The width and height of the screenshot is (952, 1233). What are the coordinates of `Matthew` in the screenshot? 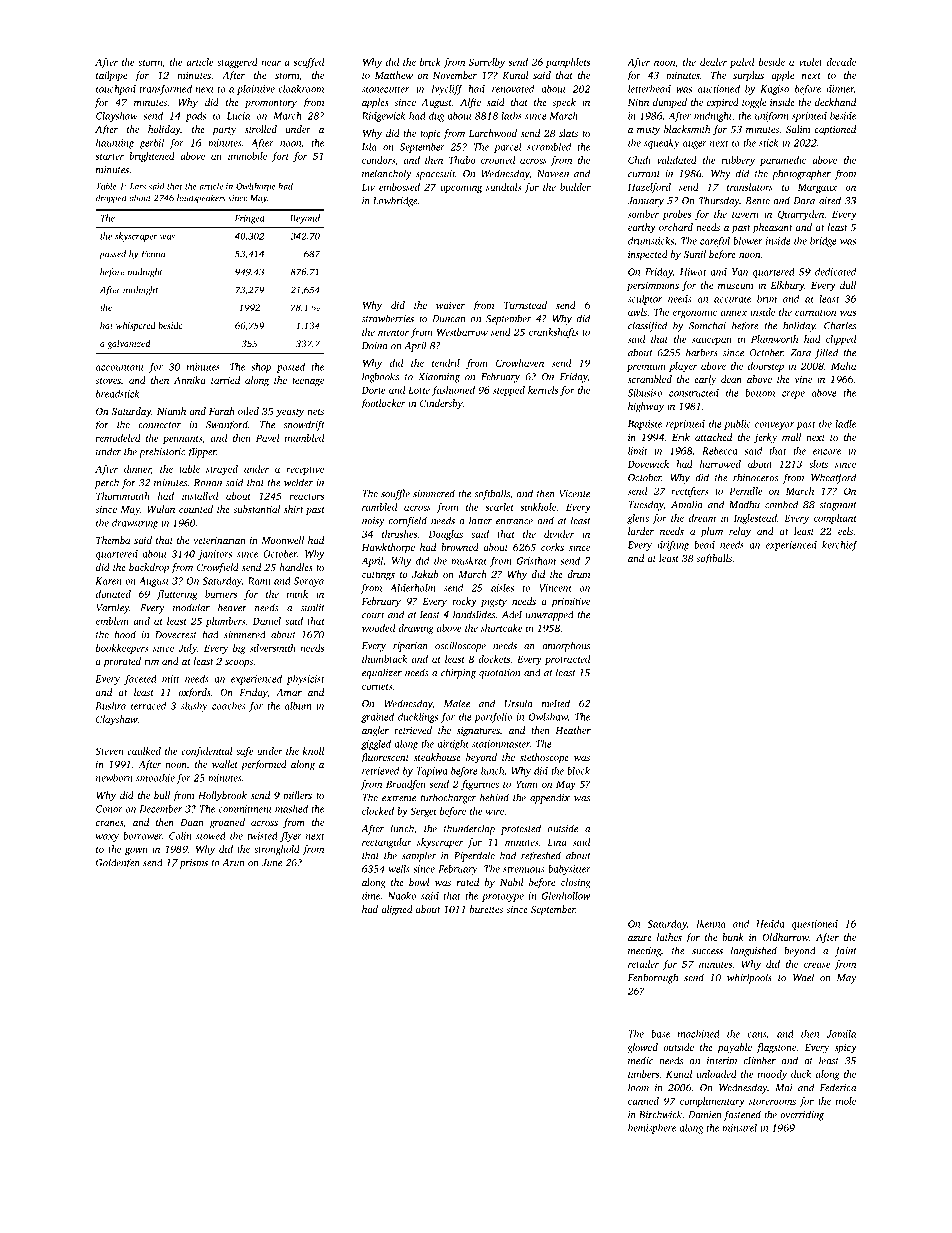 It's located at (394, 75).
